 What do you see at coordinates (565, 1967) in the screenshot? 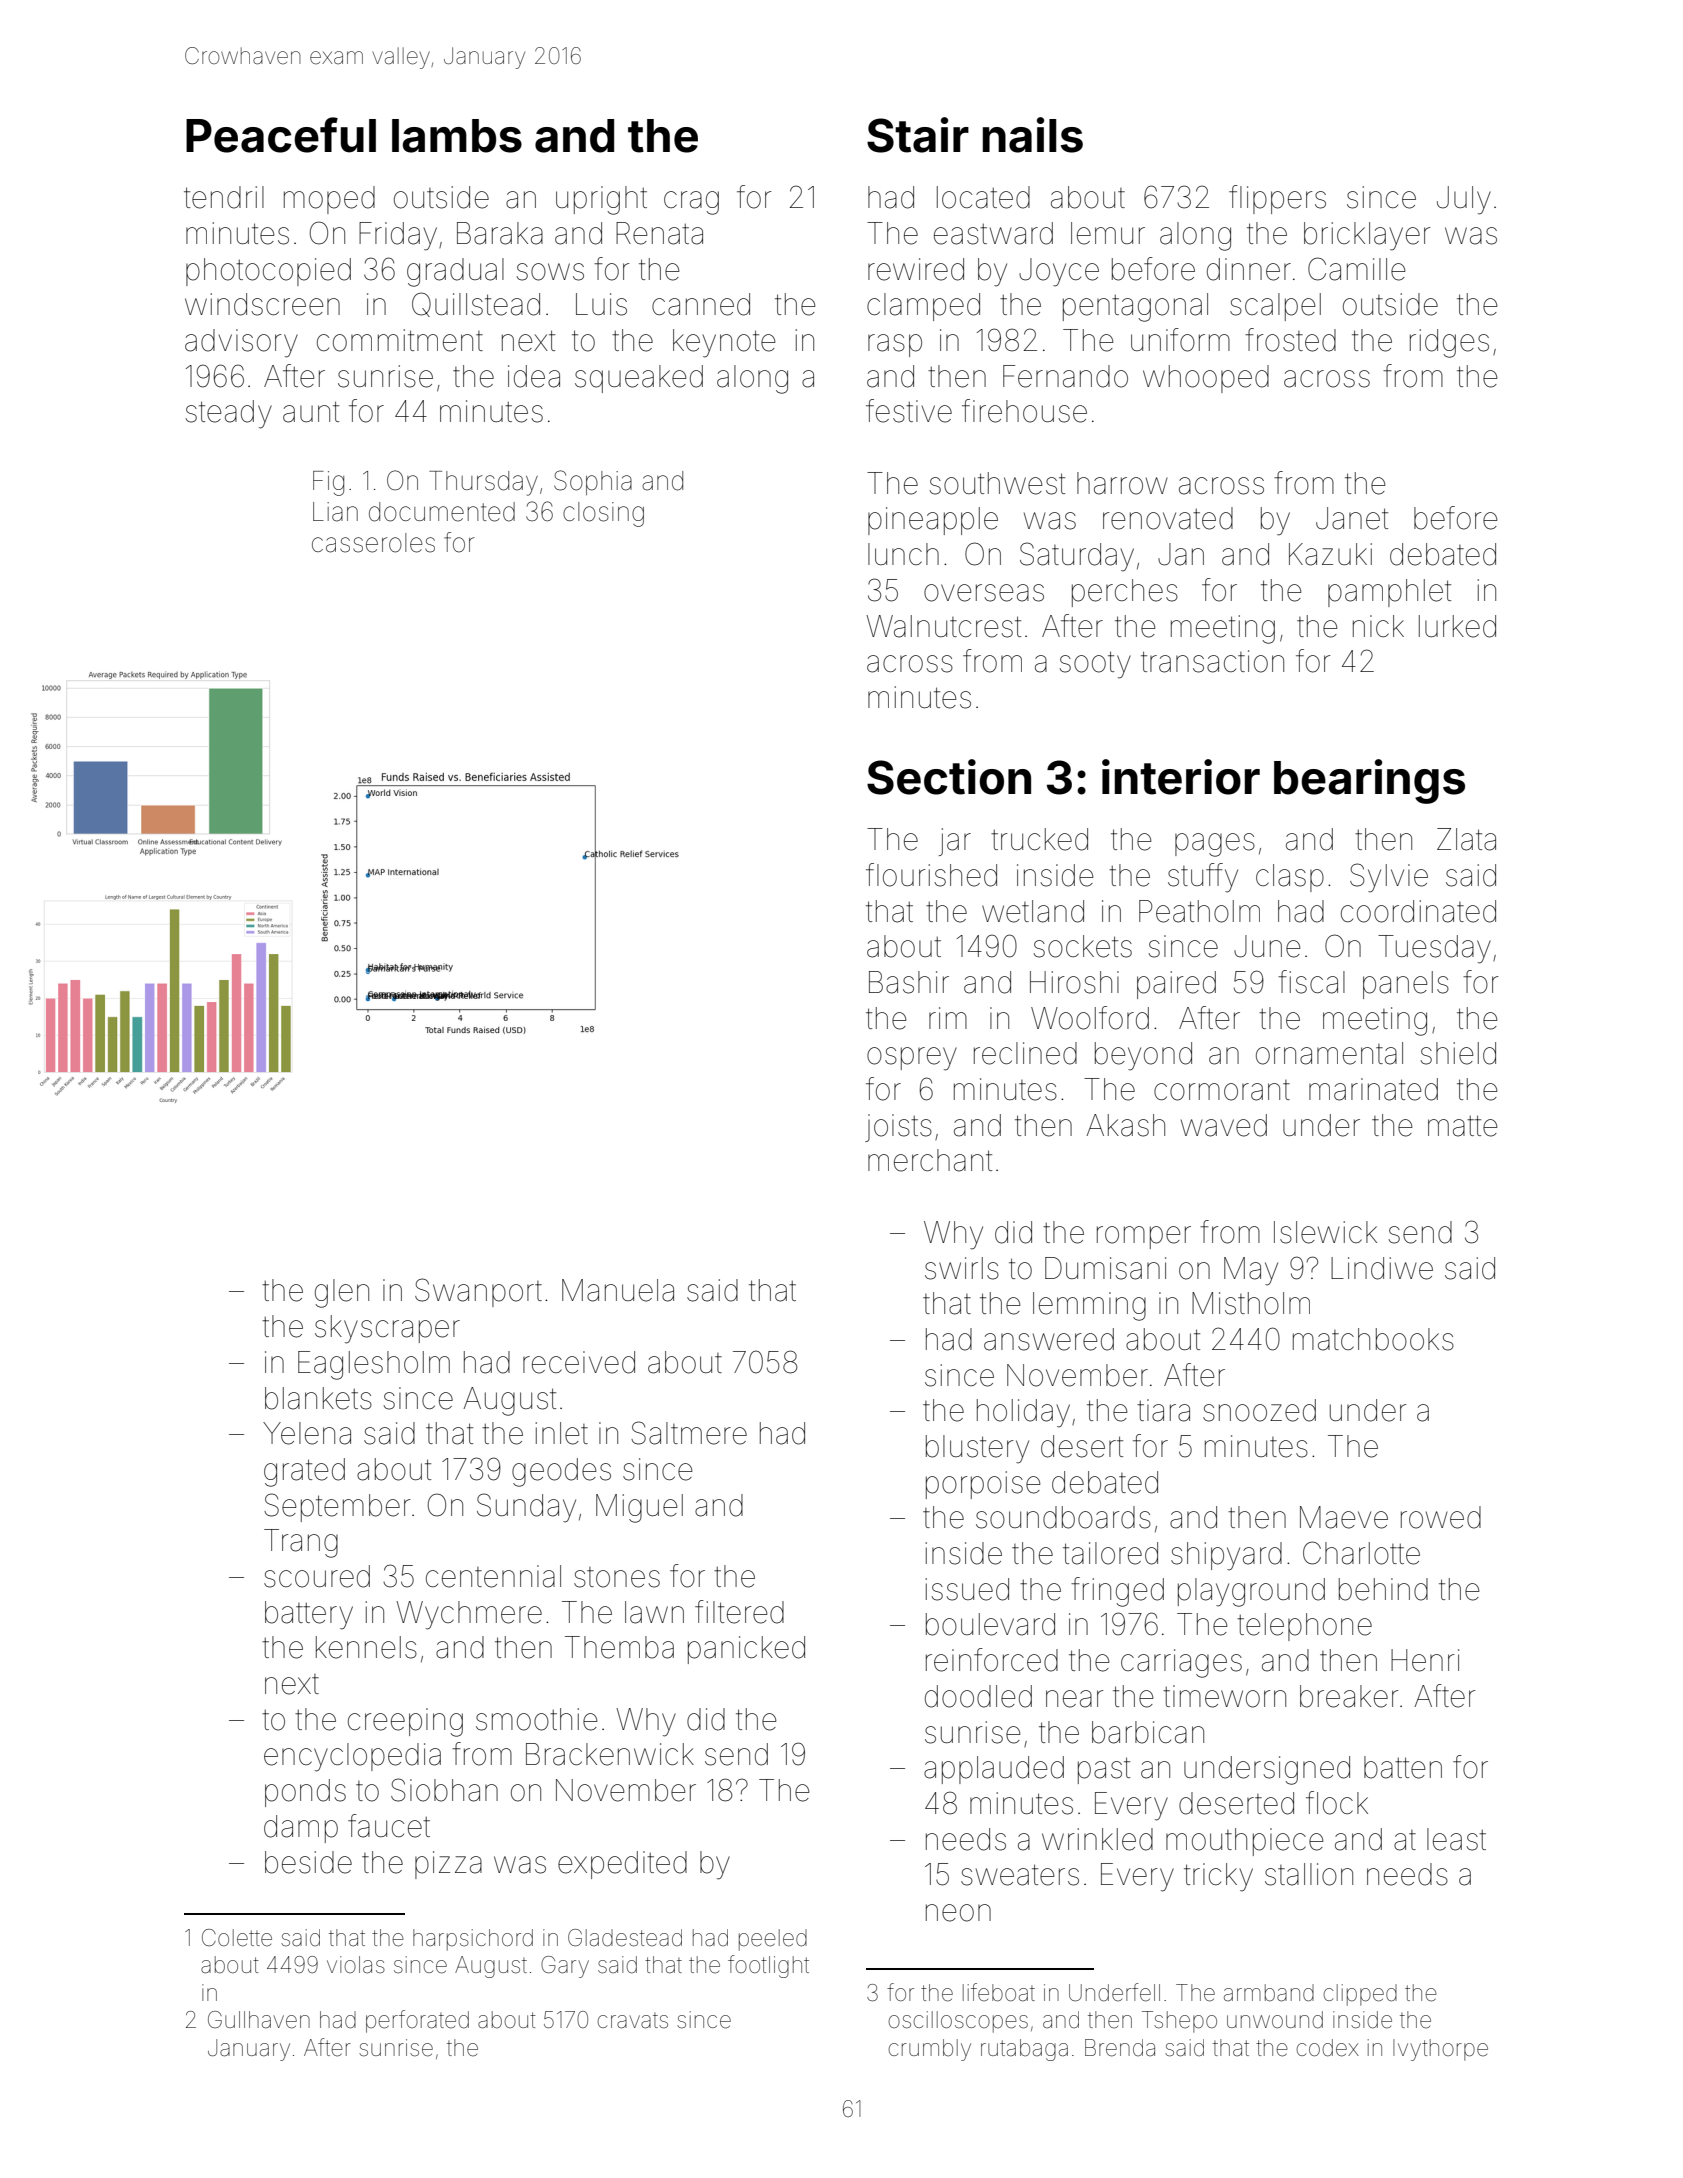
I see `Gary` at bounding box center [565, 1967].
